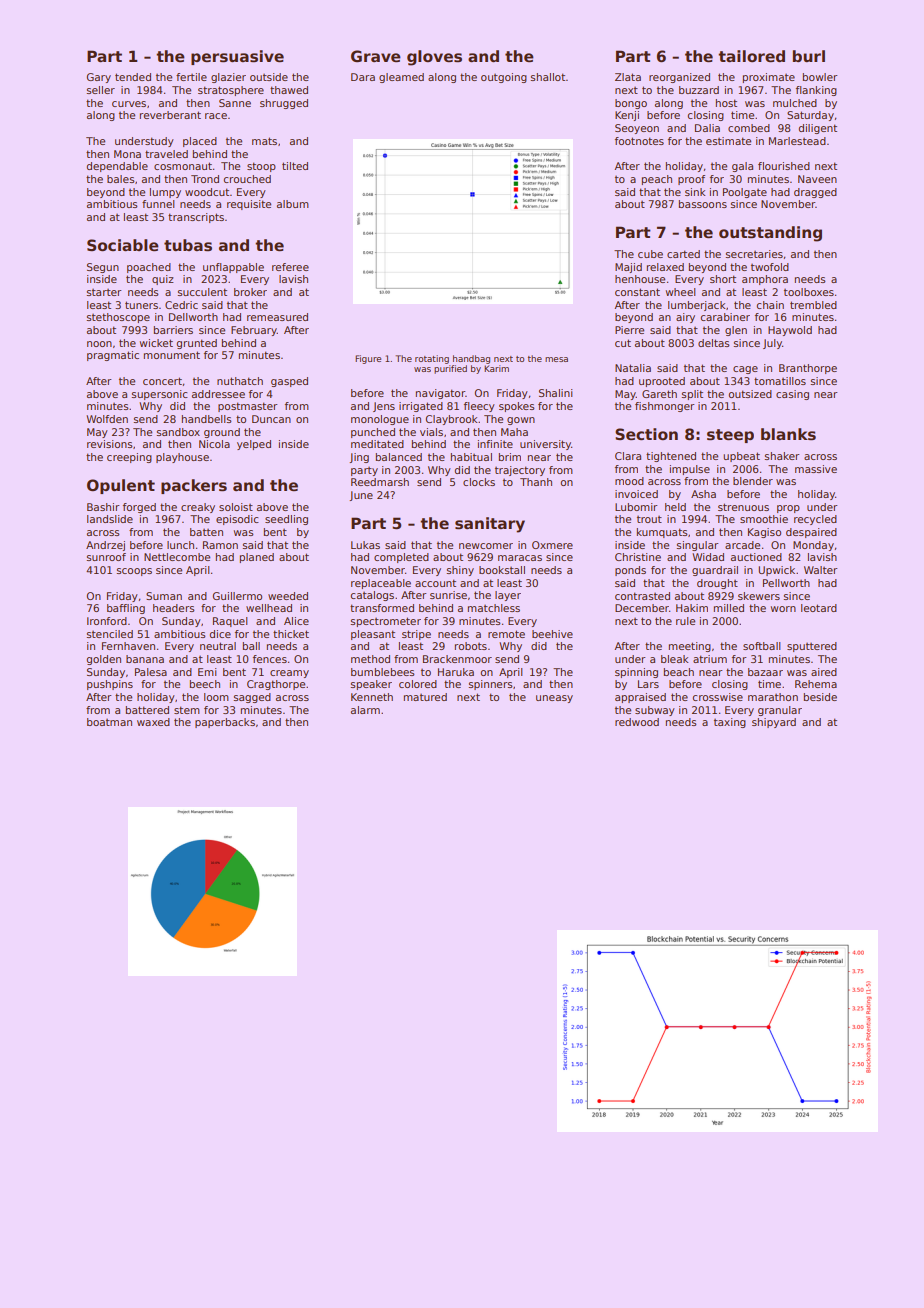  I want to click on creaky, so click(198, 508).
